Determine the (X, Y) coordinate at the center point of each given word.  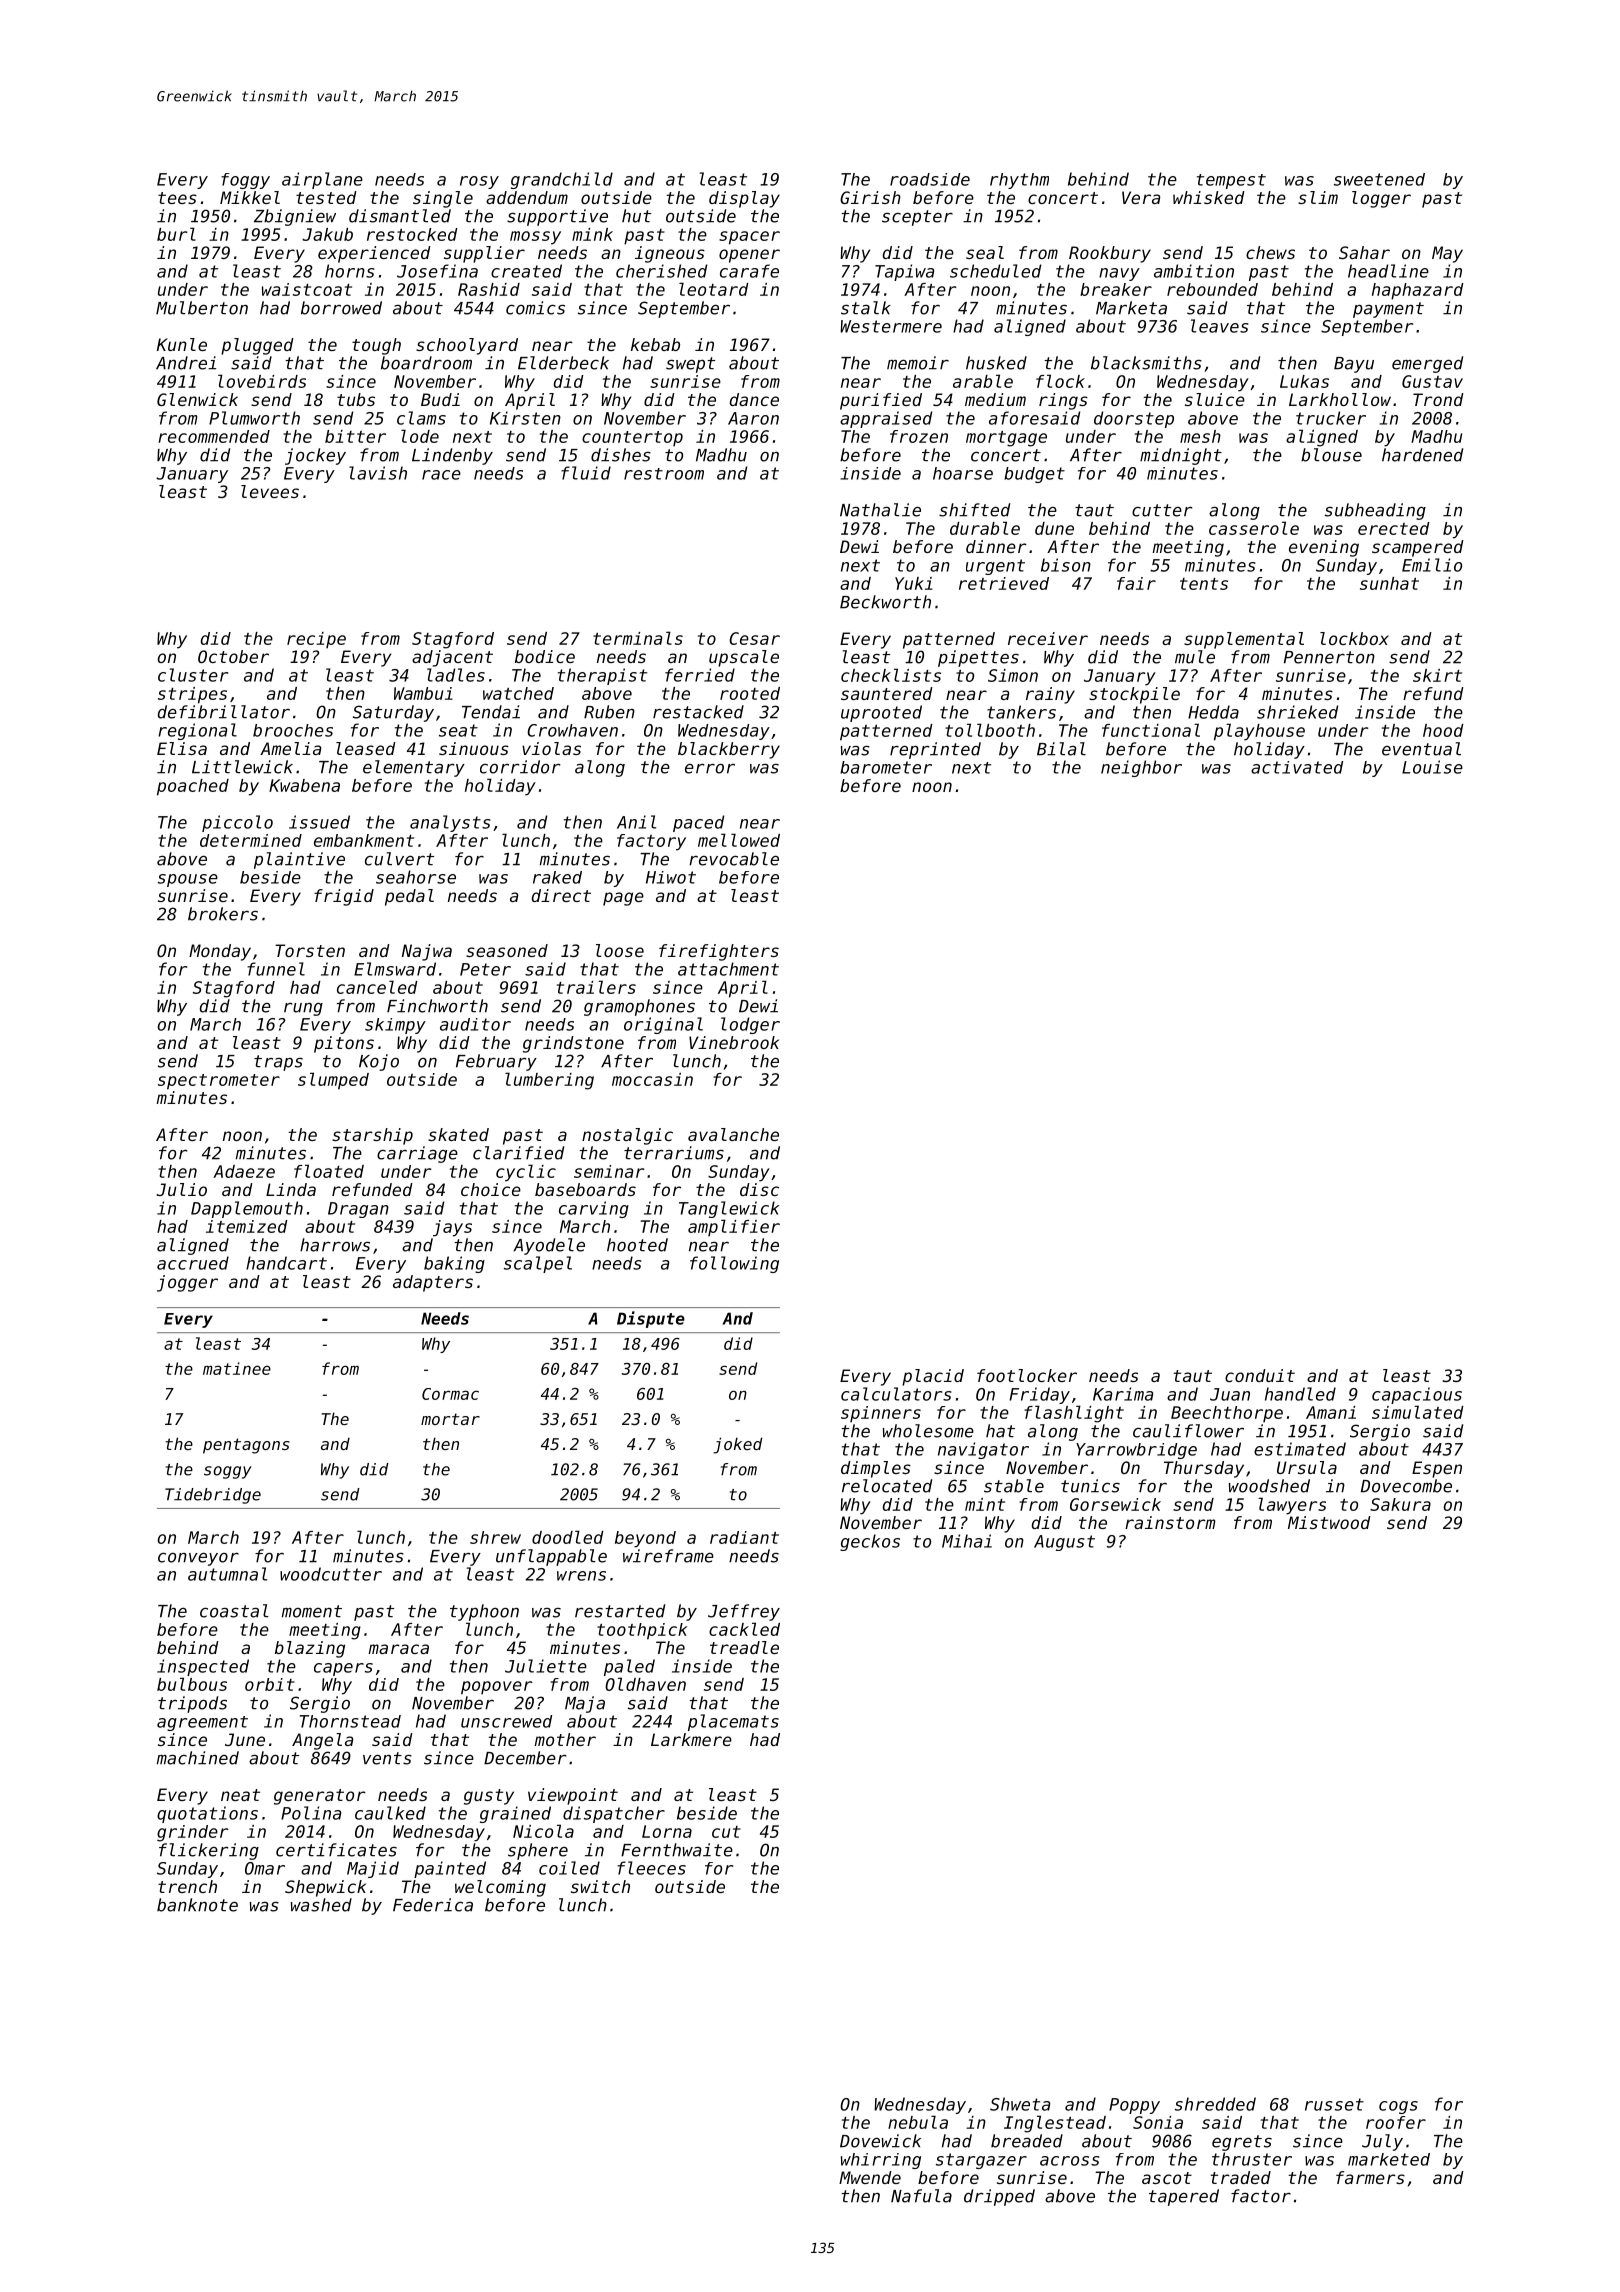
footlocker (1027, 1375)
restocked (412, 234)
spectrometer (219, 1082)
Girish (870, 197)
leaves (1220, 326)
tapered (1184, 2197)
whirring (881, 2161)
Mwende (870, 2177)
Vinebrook (734, 1042)
